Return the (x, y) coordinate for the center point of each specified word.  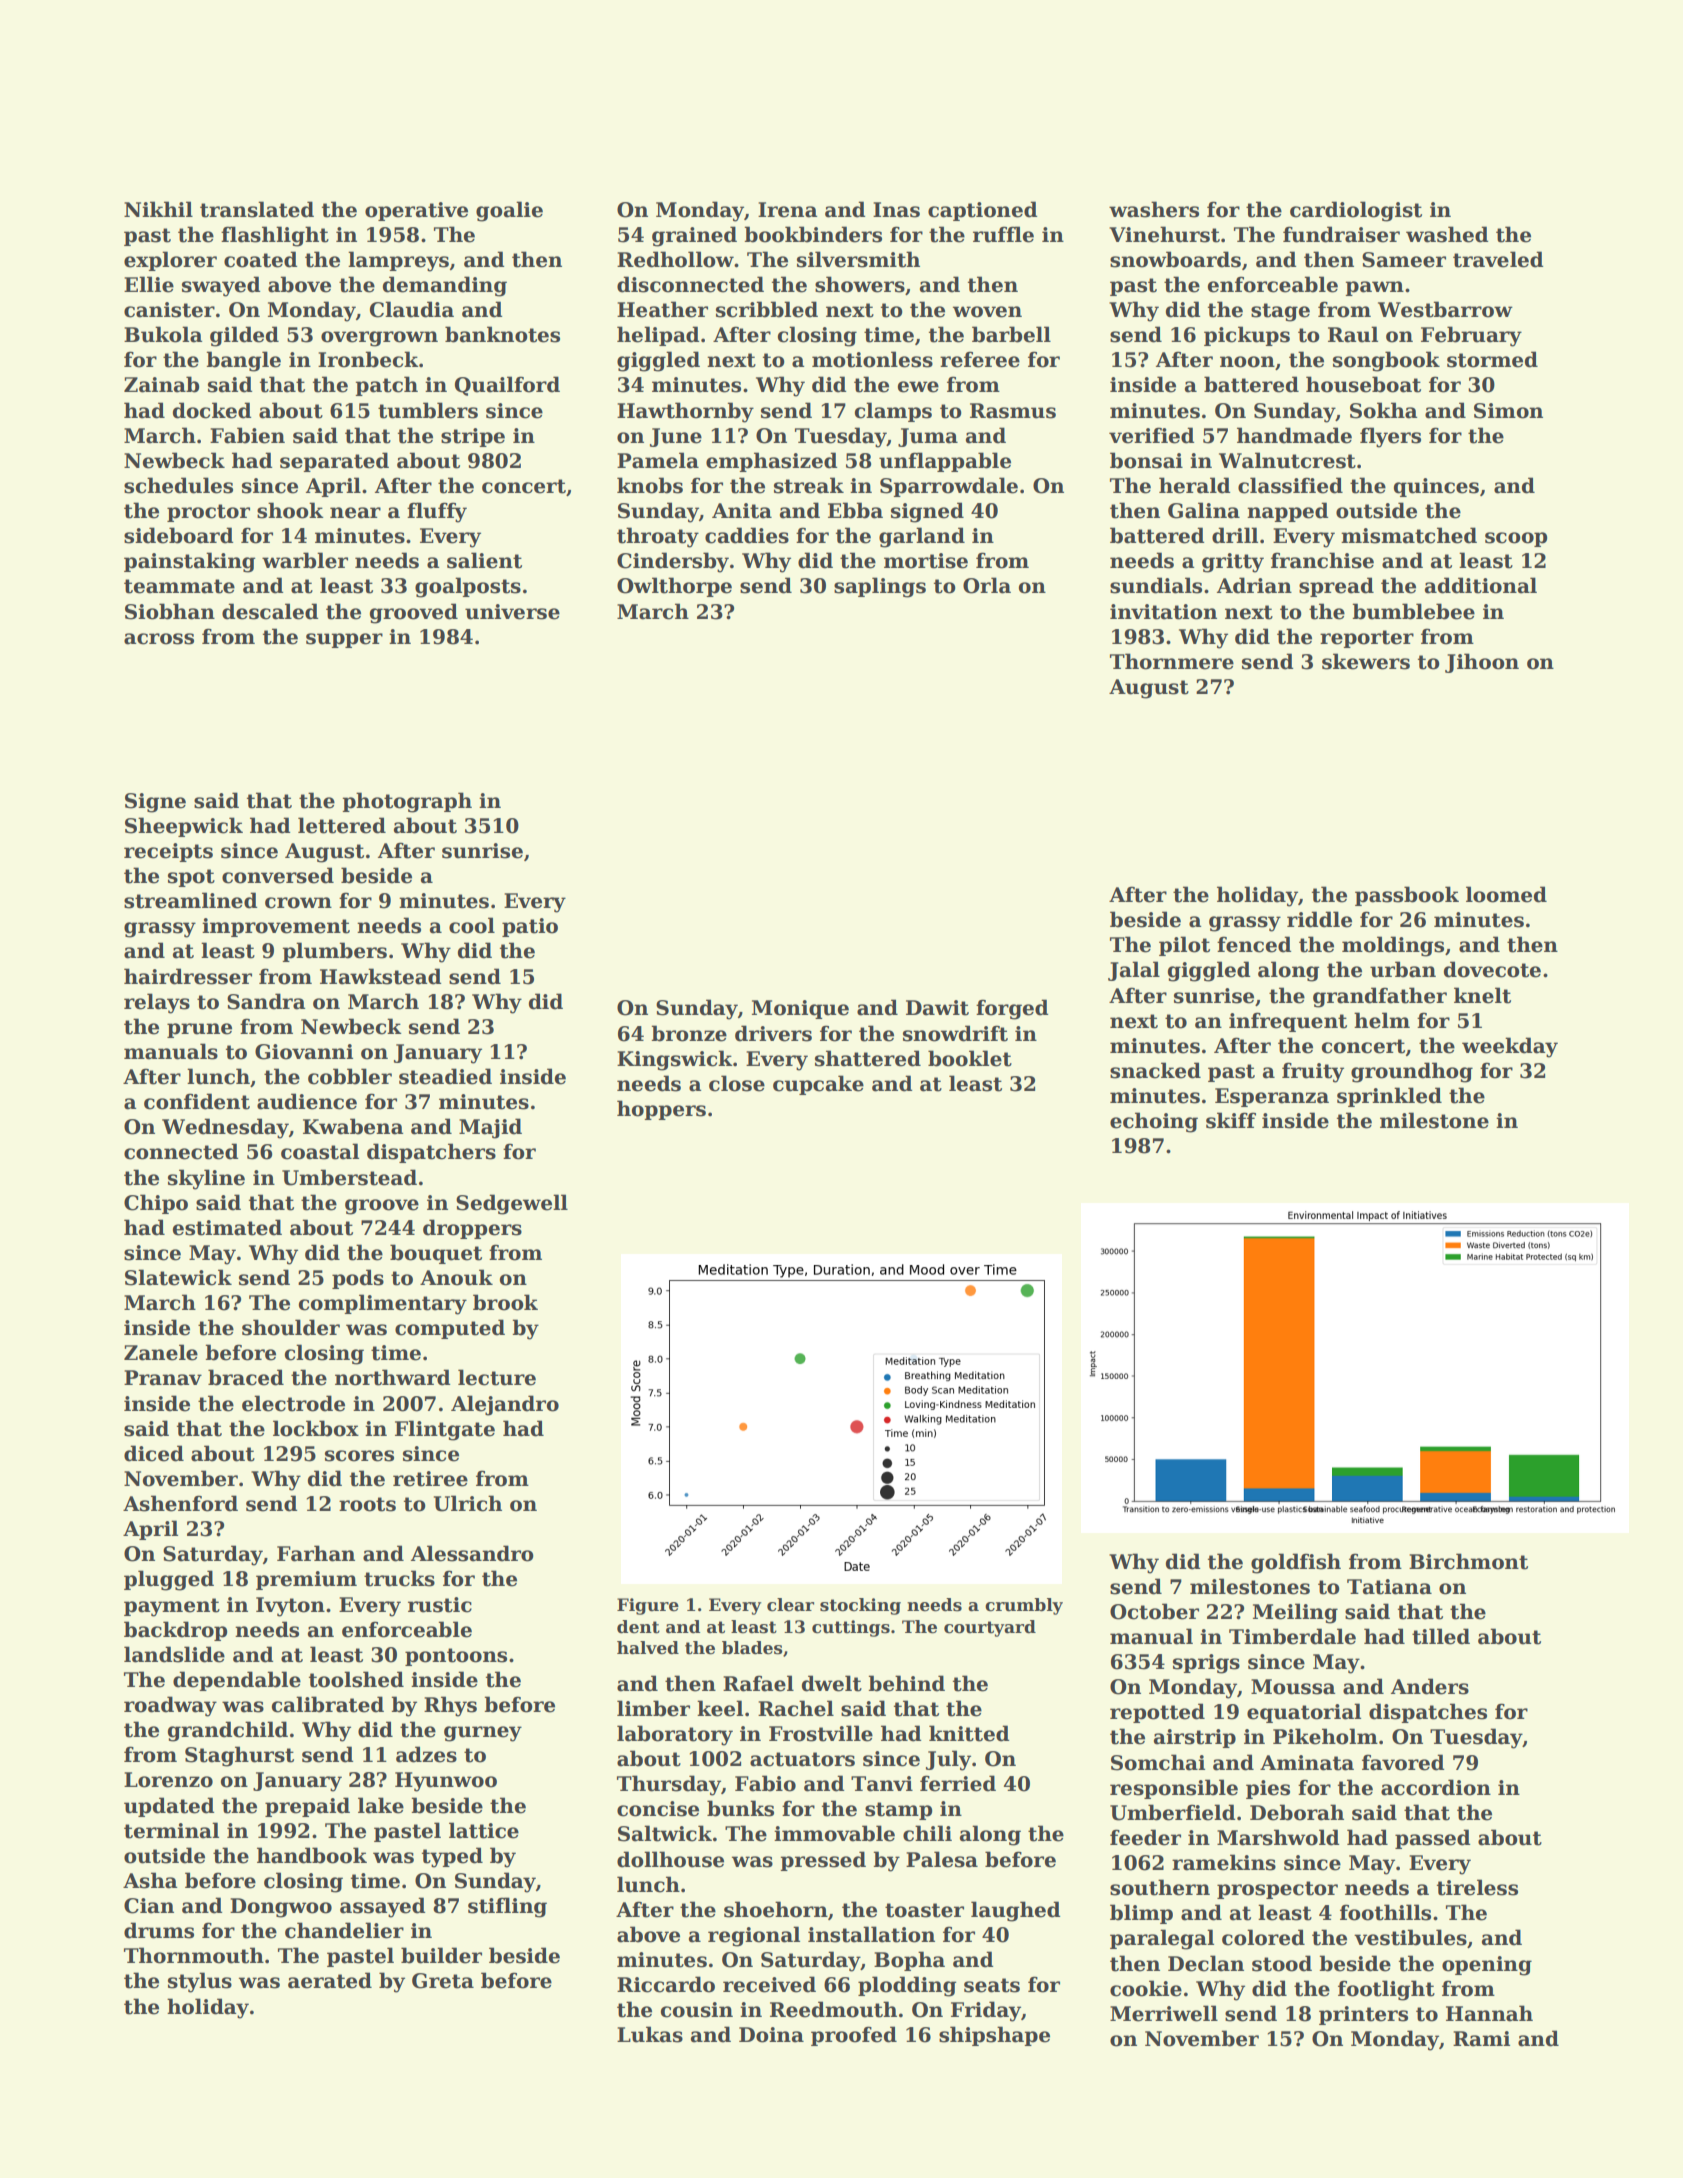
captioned (983, 211)
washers (1154, 209)
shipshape (994, 2036)
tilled (1441, 1636)
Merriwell (1164, 2013)
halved (648, 1648)
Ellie (149, 284)
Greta (443, 1981)
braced (246, 1377)
